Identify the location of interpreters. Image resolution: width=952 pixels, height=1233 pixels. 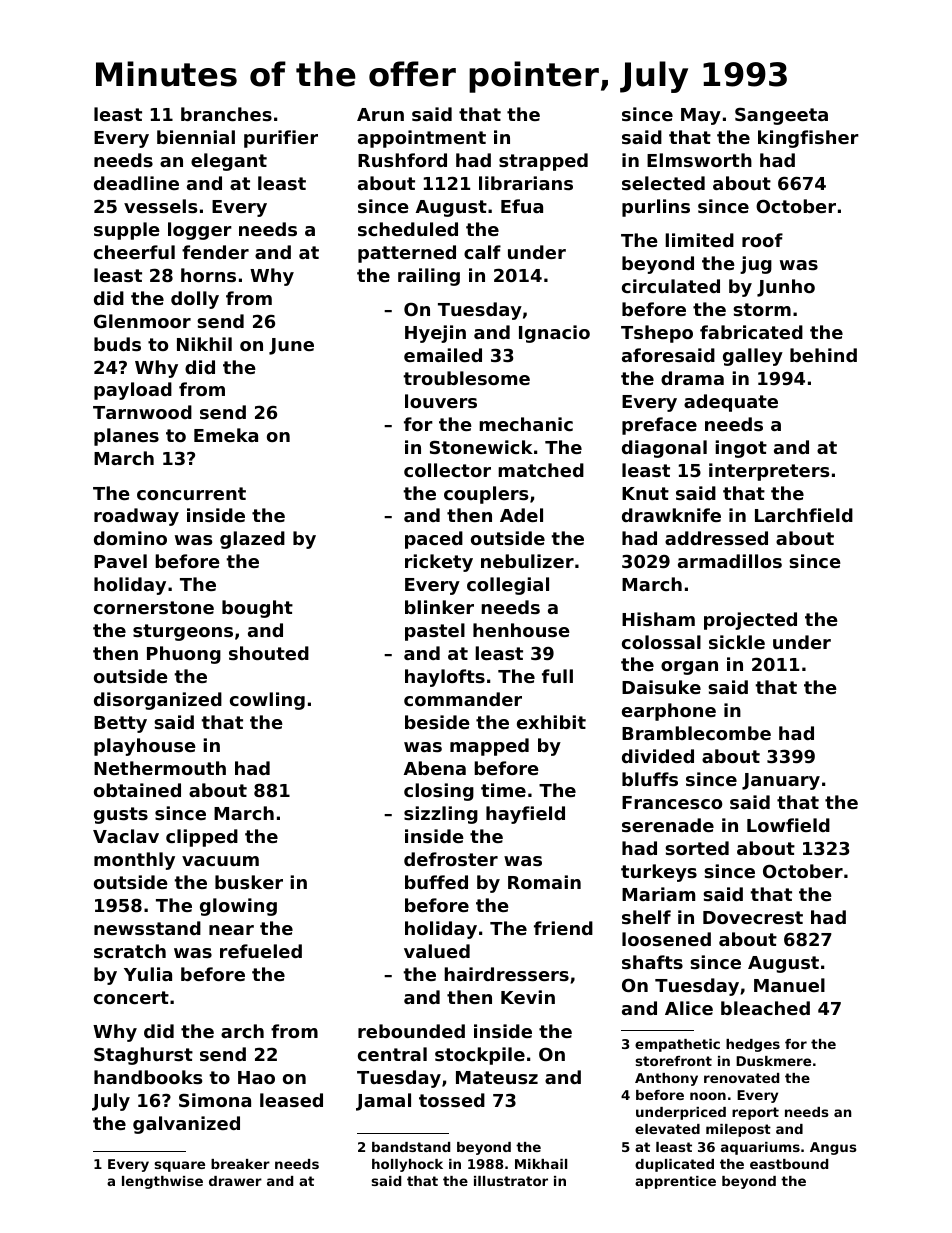
(769, 472).
